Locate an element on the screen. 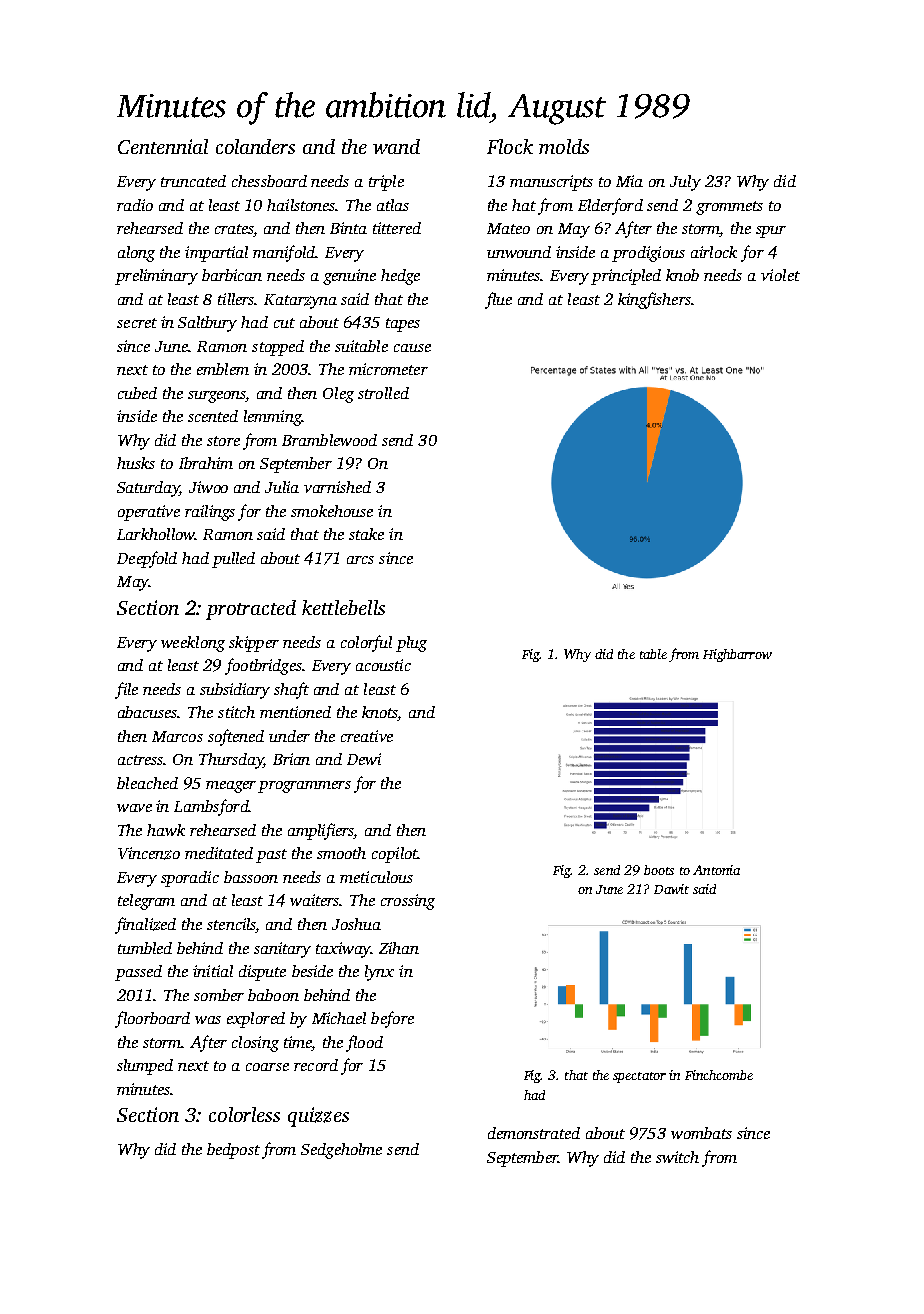 This screenshot has width=924, height=1314. spectator is located at coordinates (639, 1077).
